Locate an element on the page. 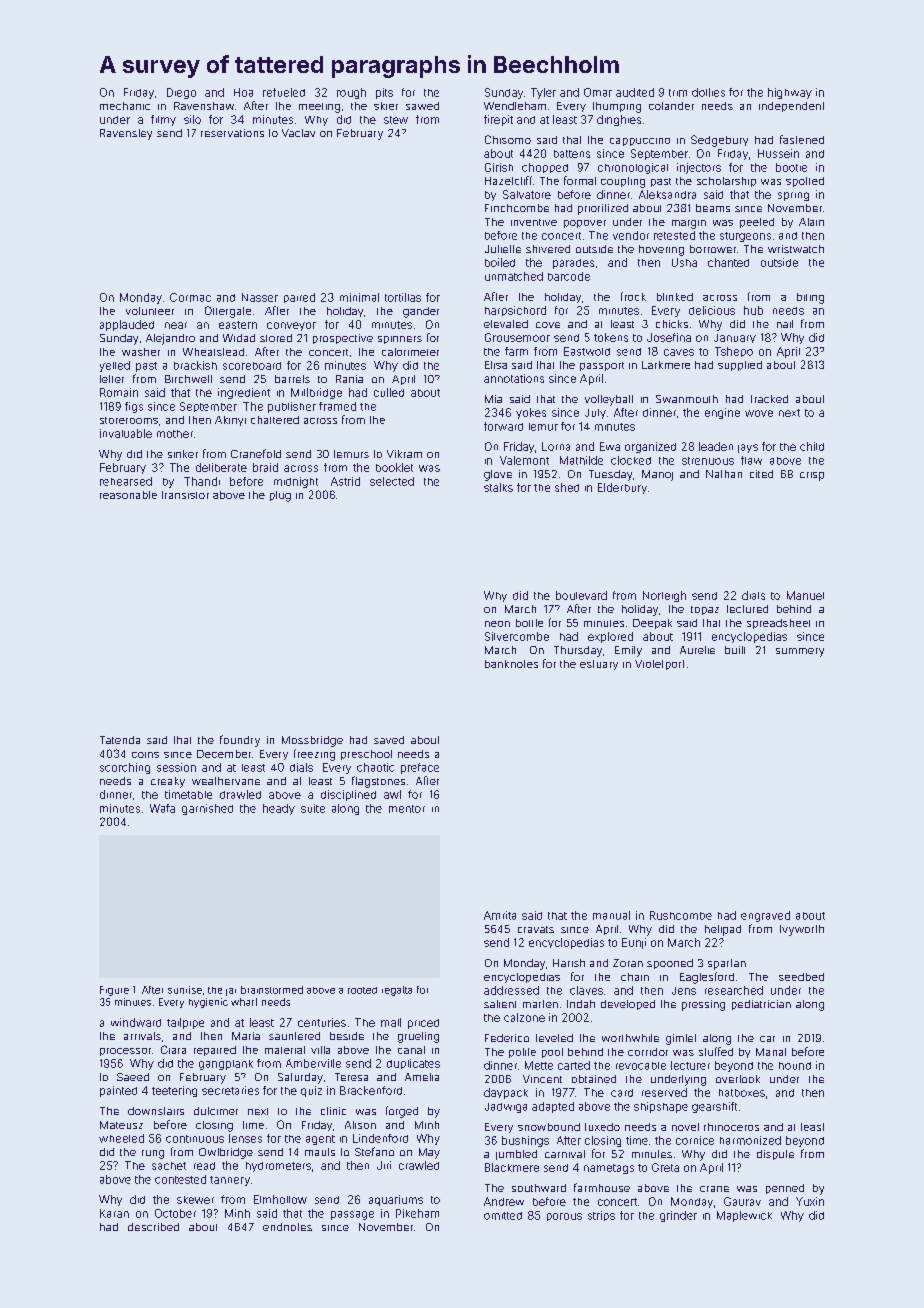 This document has width=924, height=1308. Karan is located at coordinates (114, 1213).
